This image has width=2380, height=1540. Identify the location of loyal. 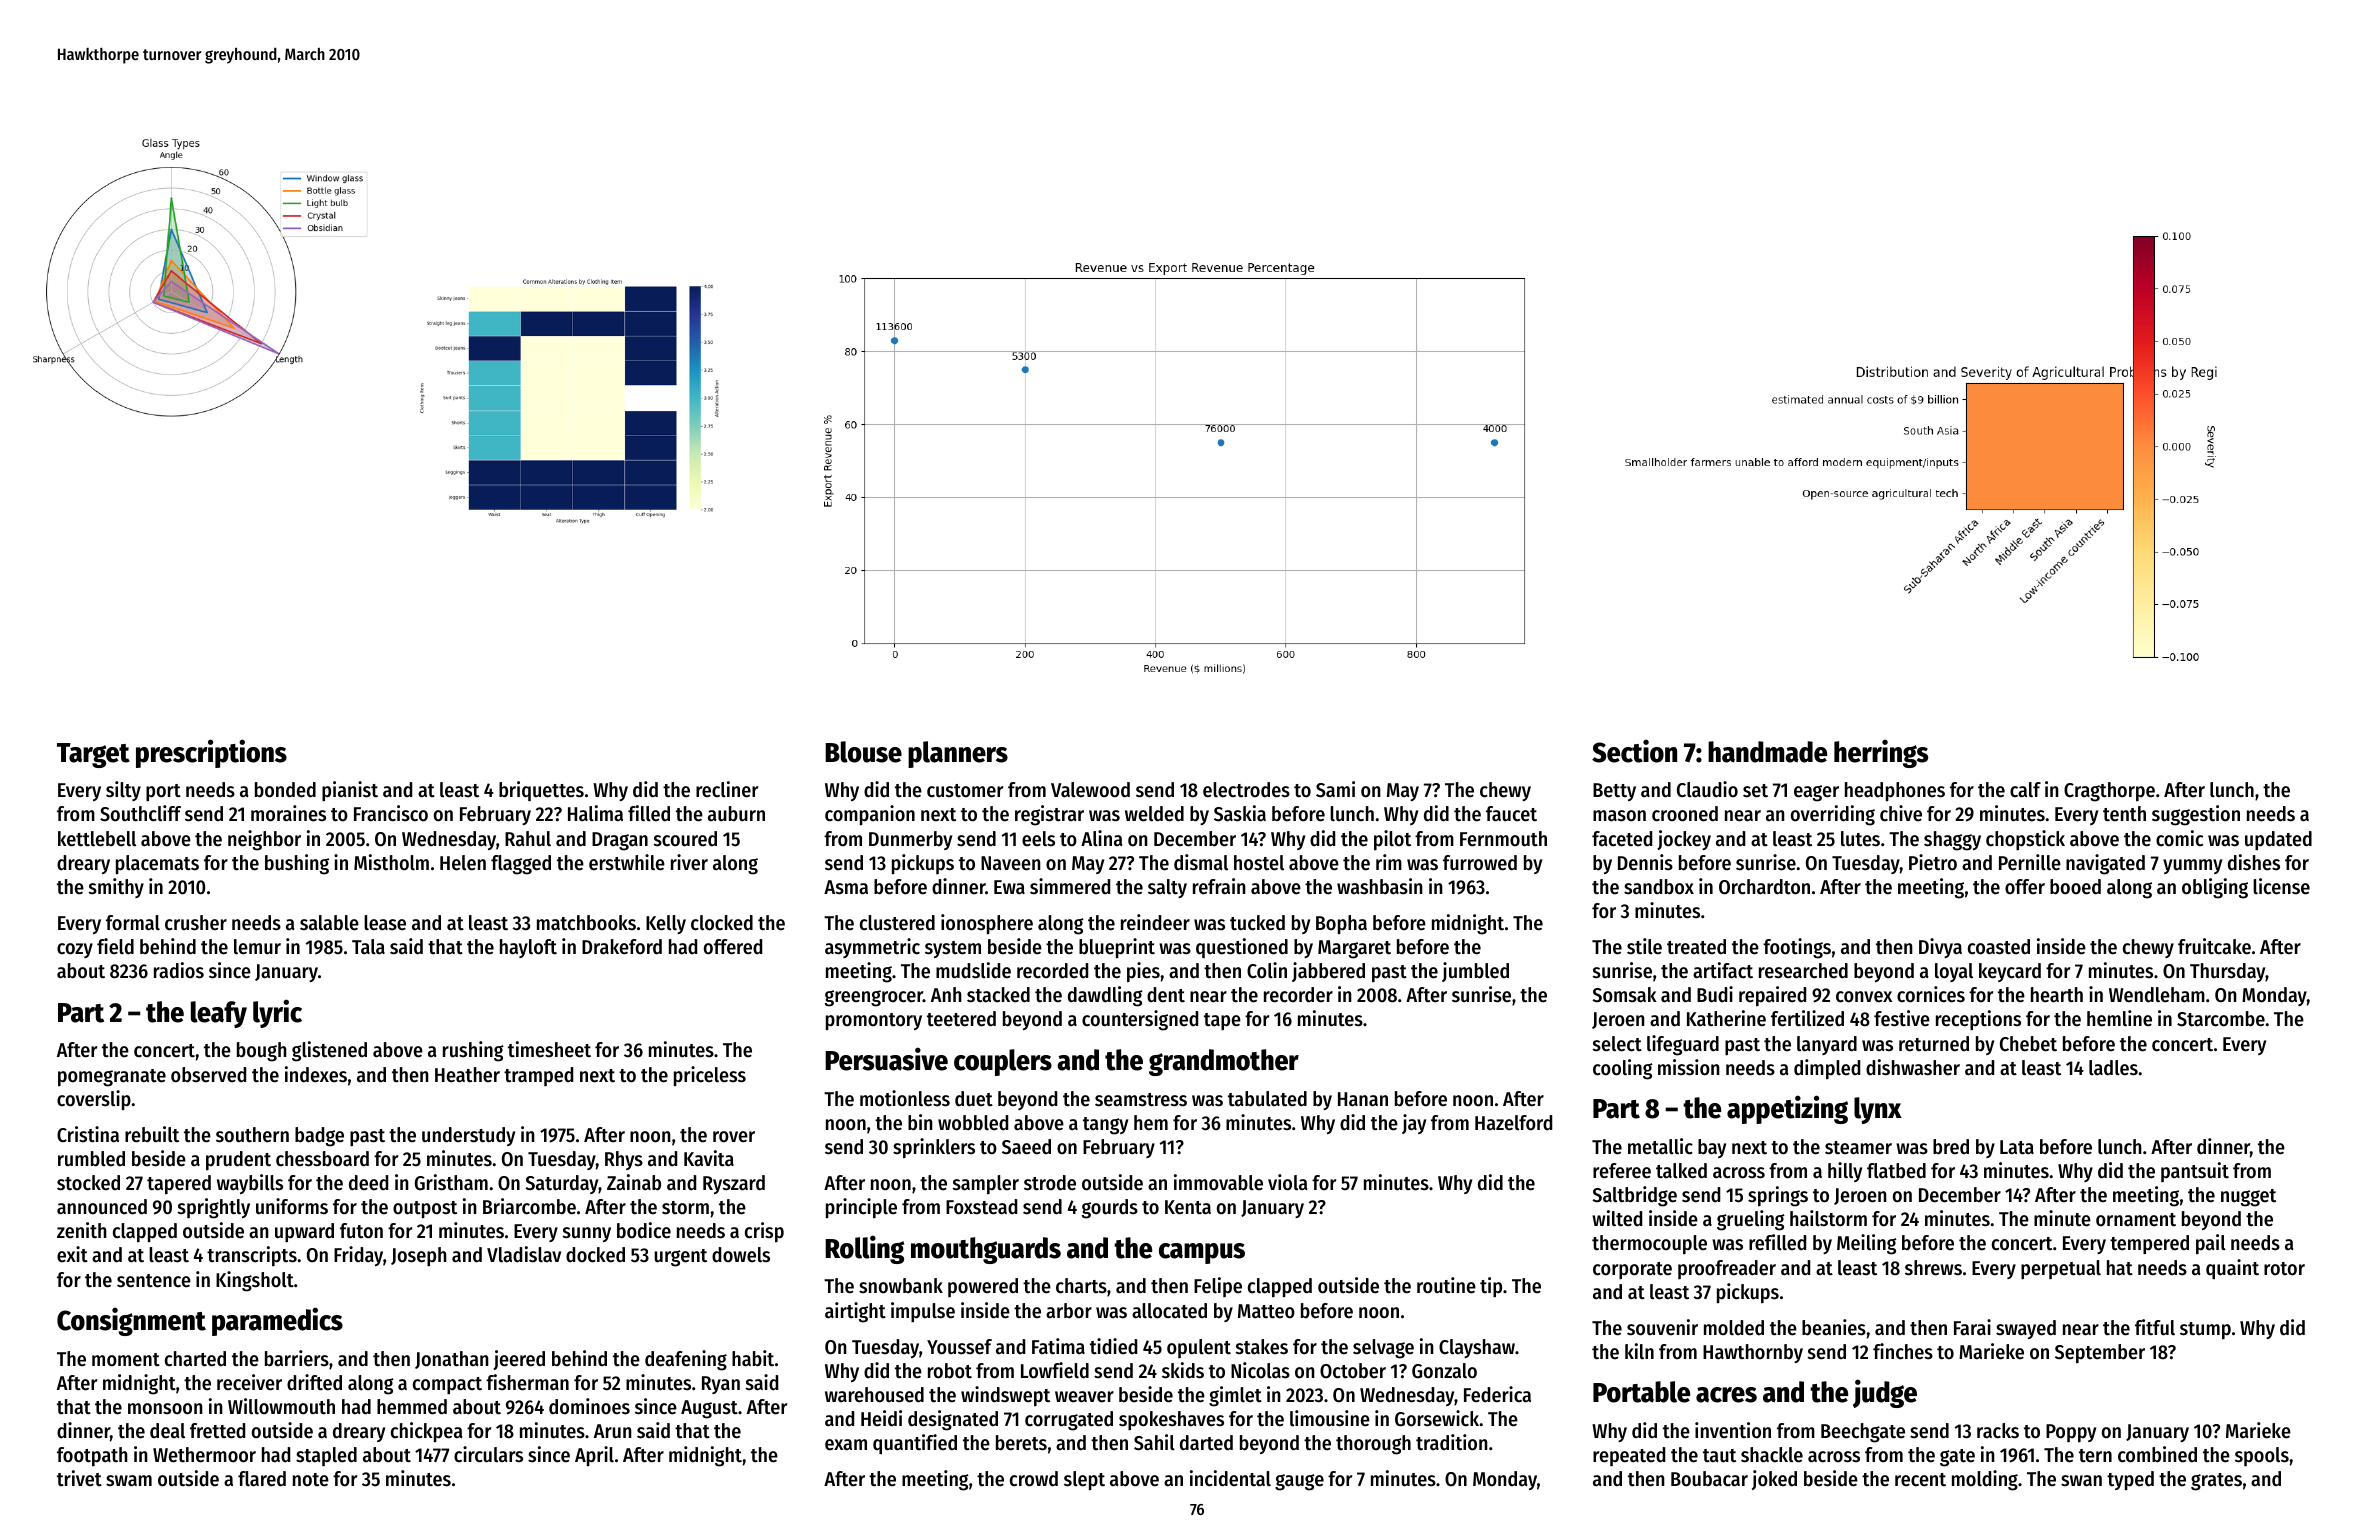
(1954, 972).
